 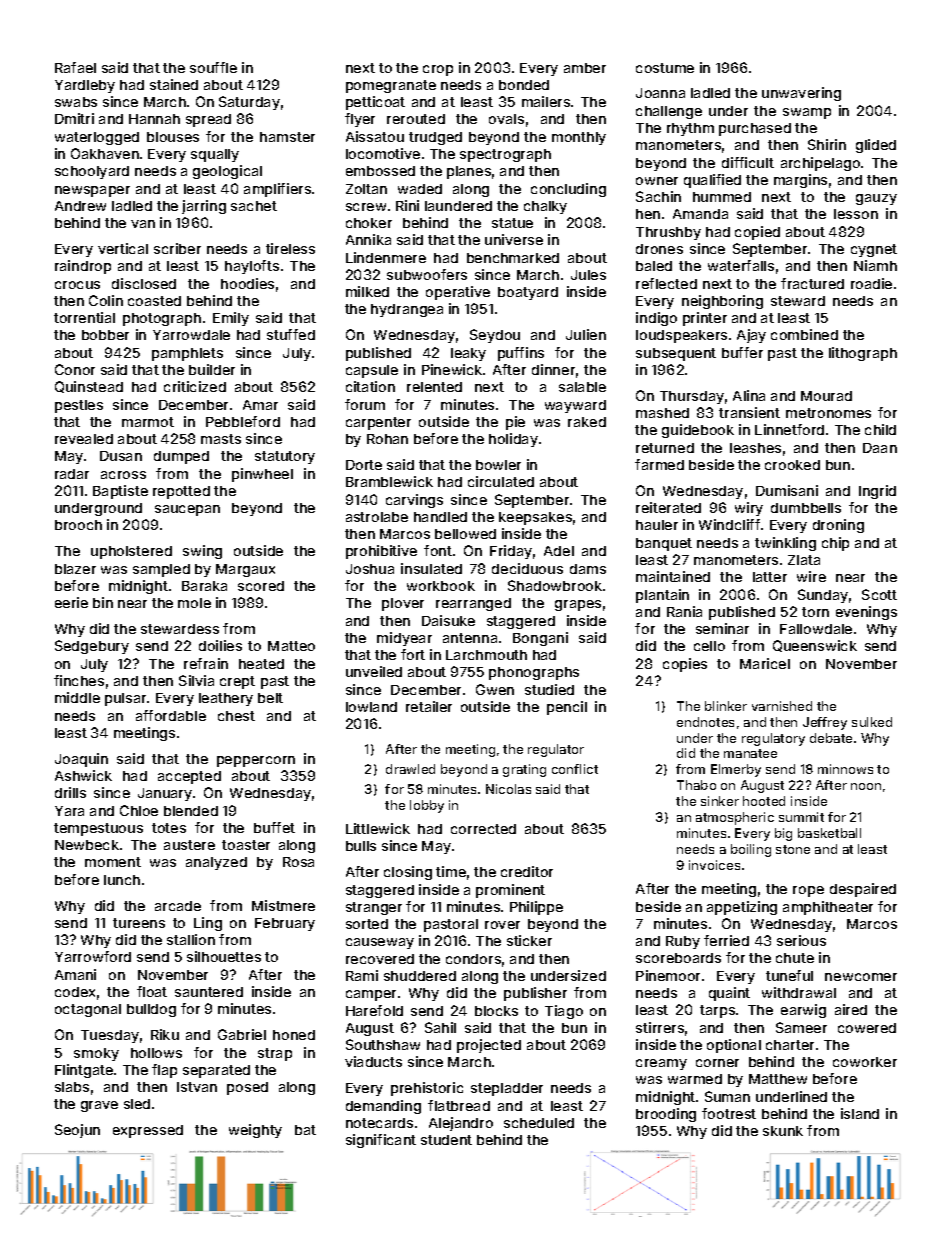 I want to click on unwavering, so click(x=801, y=94).
